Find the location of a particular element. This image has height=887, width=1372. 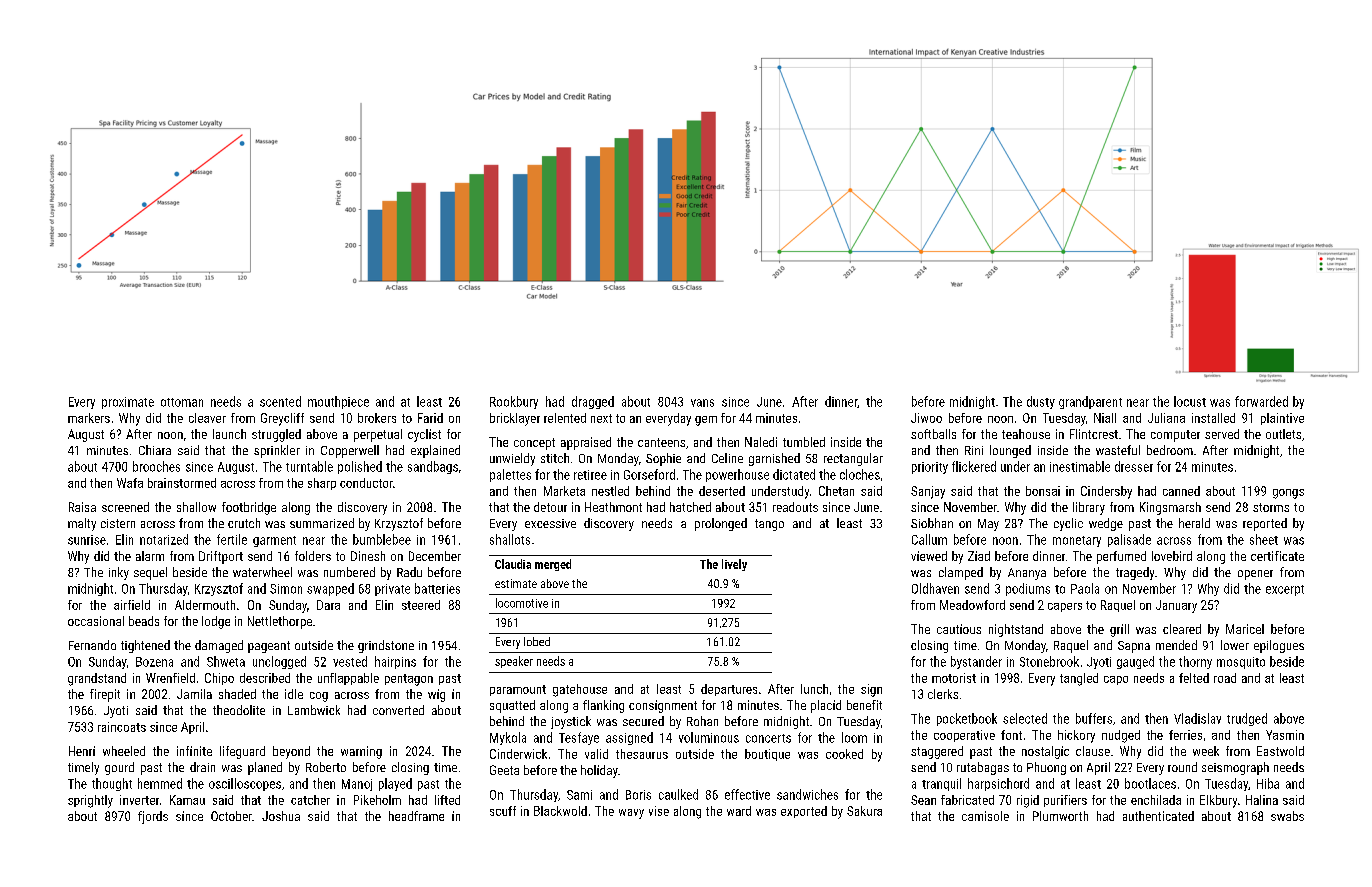

shallow is located at coordinates (196, 507).
